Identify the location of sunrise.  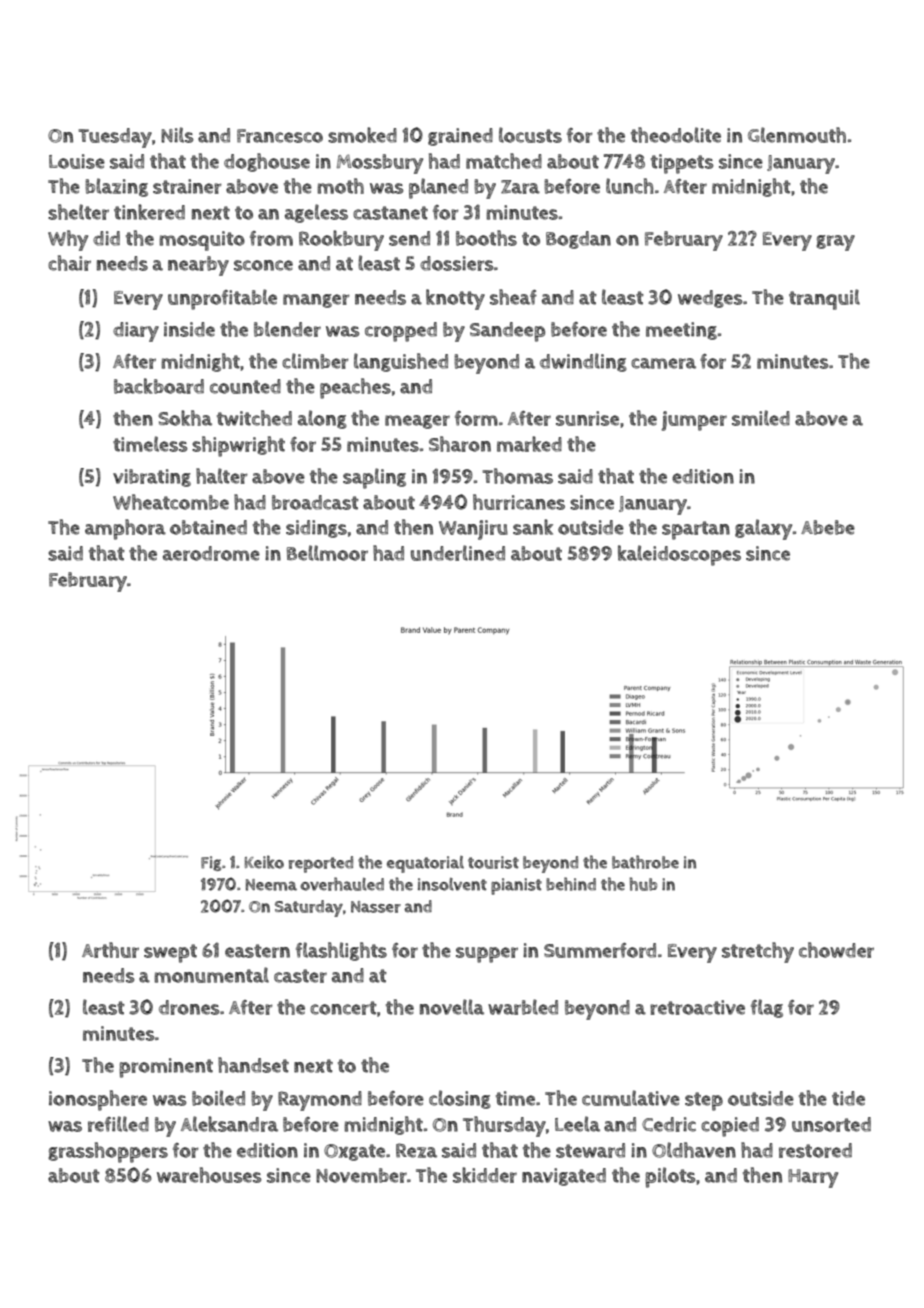
(587, 418).
